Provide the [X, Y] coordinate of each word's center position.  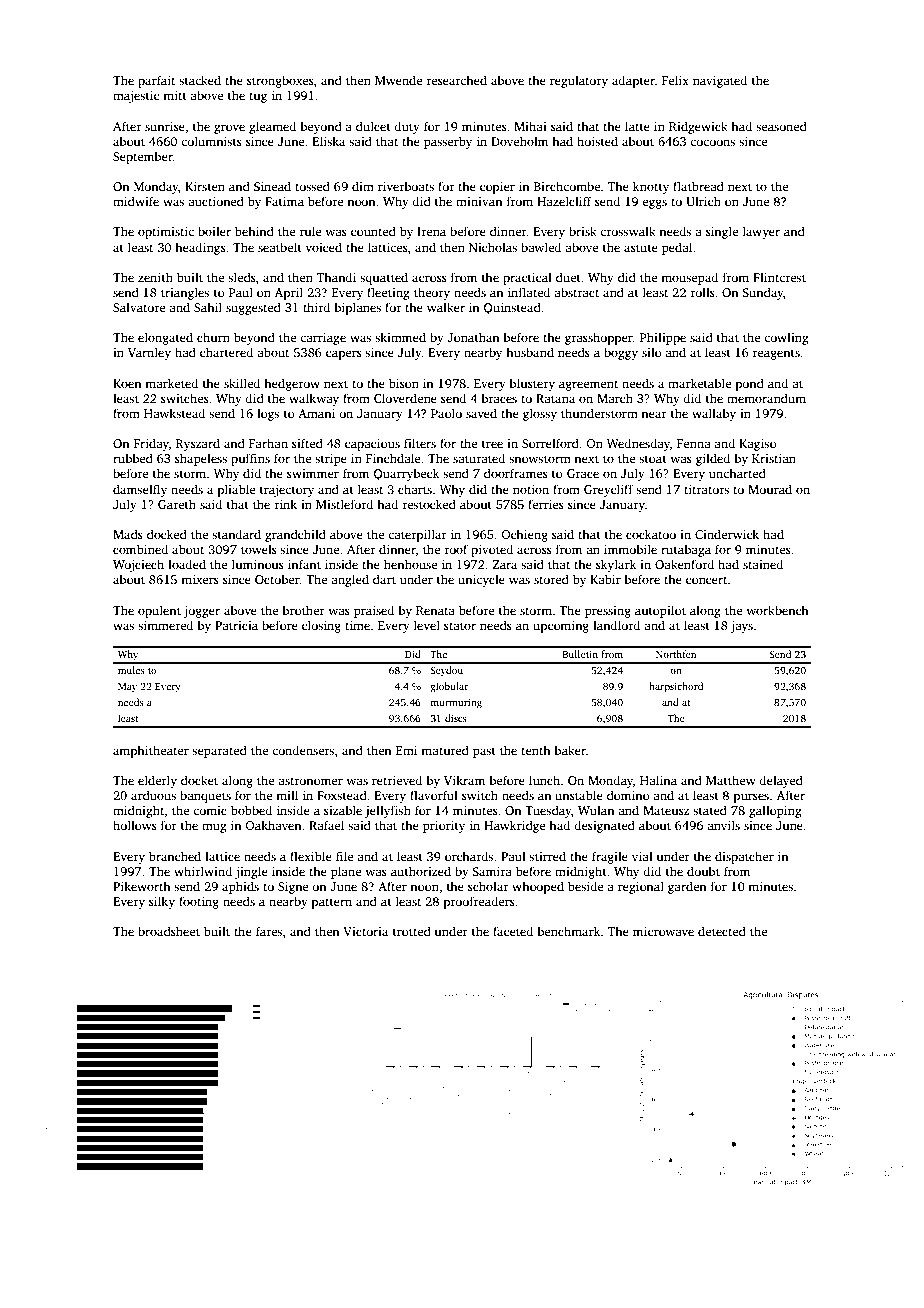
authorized [421, 871]
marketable [699, 383]
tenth [536, 750]
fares [269, 931]
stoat [653, 459]
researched [456, 80]
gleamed [272, 127]
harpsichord [676, 687]
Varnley [149, 353]
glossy [540, 414]
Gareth [177, 504]
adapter [633, 81]
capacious [372, 445]
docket [199, 780]
